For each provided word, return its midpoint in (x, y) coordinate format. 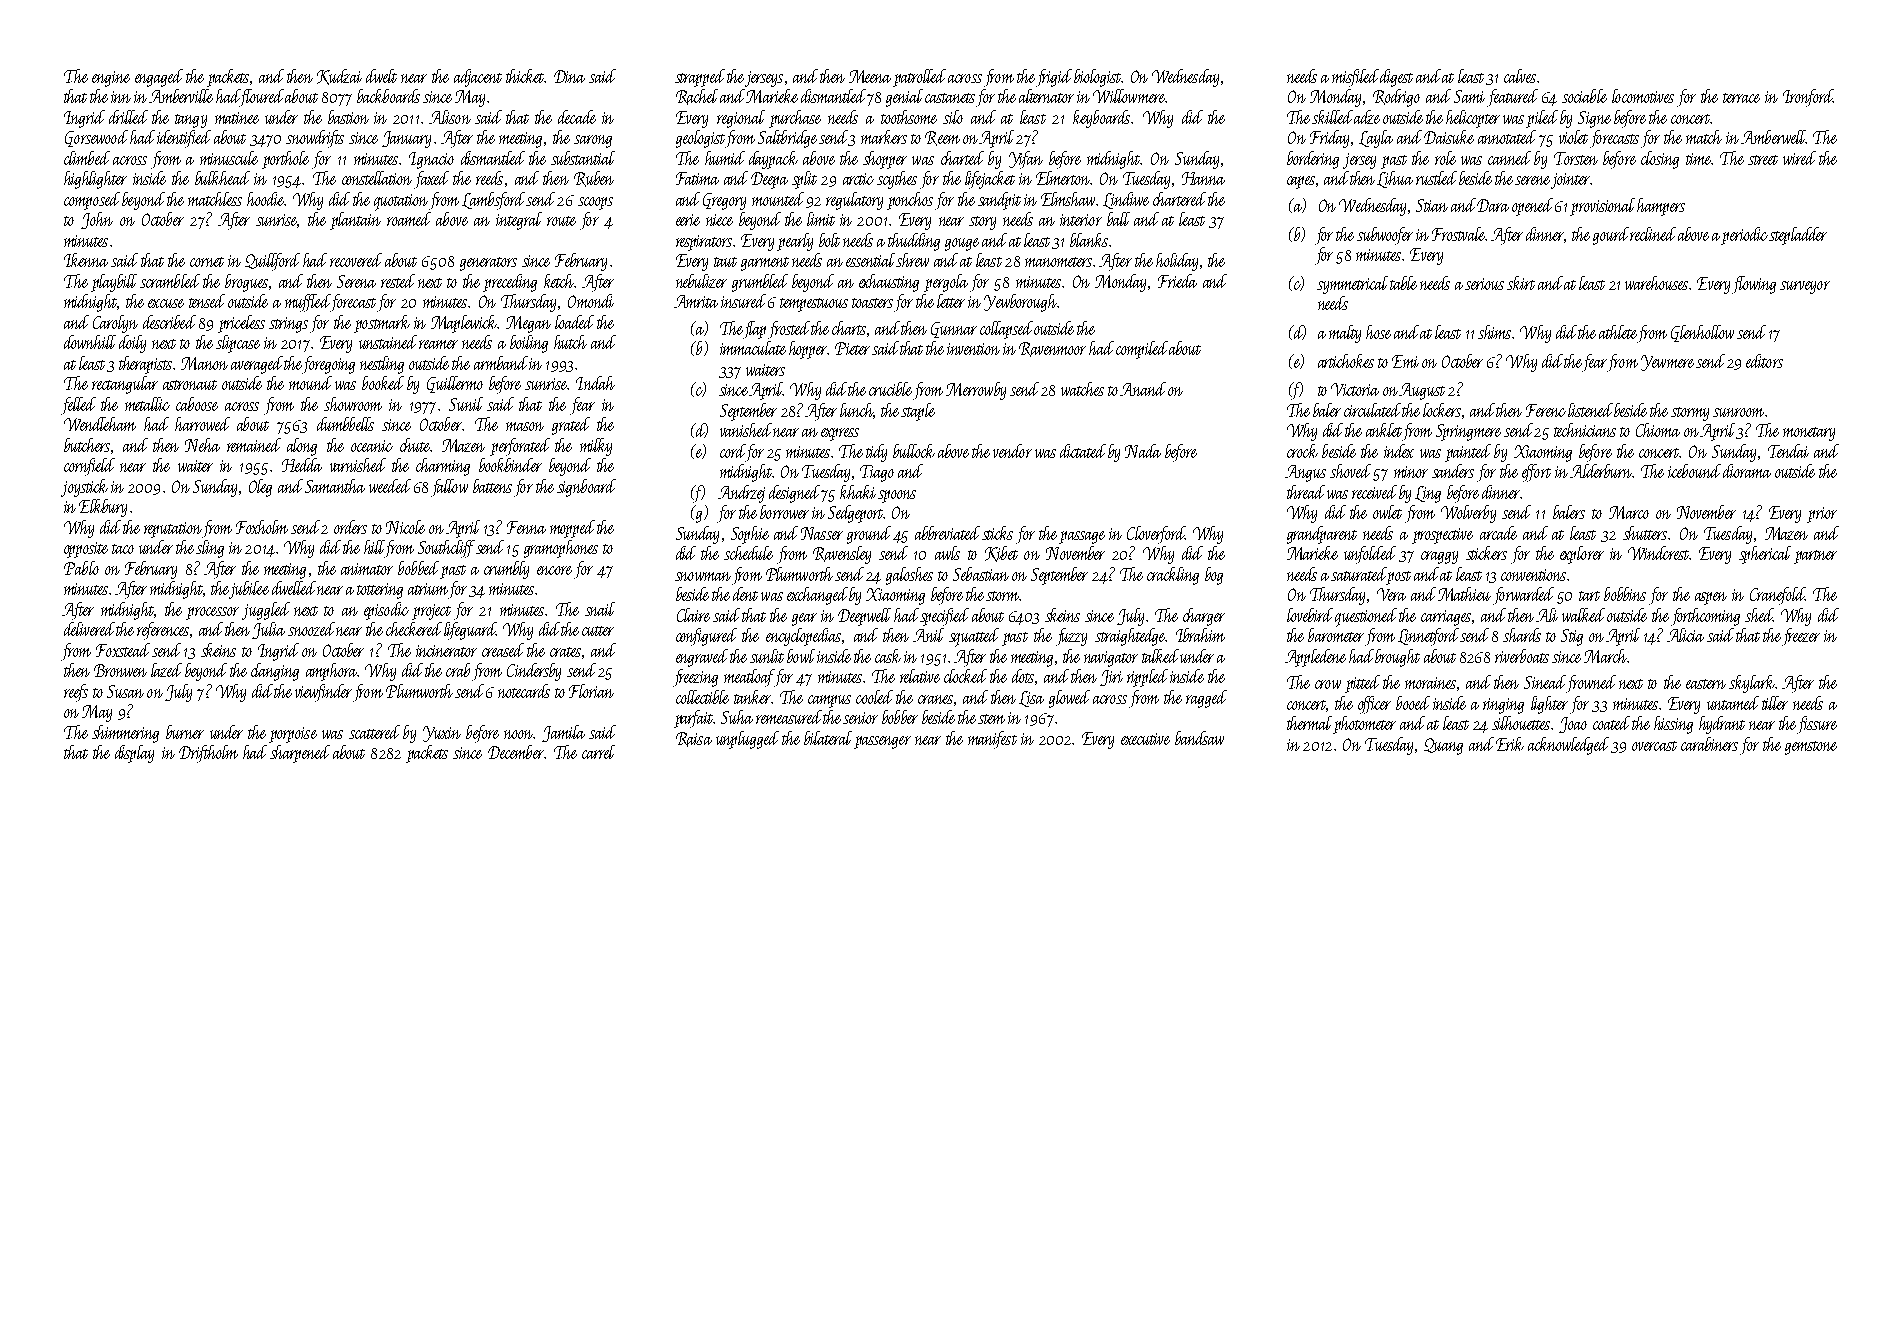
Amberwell (1773, 137)
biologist (1097, 78)
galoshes (909, 576)
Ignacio (431, 160)
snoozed (311, 629)
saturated (1359, 574)
